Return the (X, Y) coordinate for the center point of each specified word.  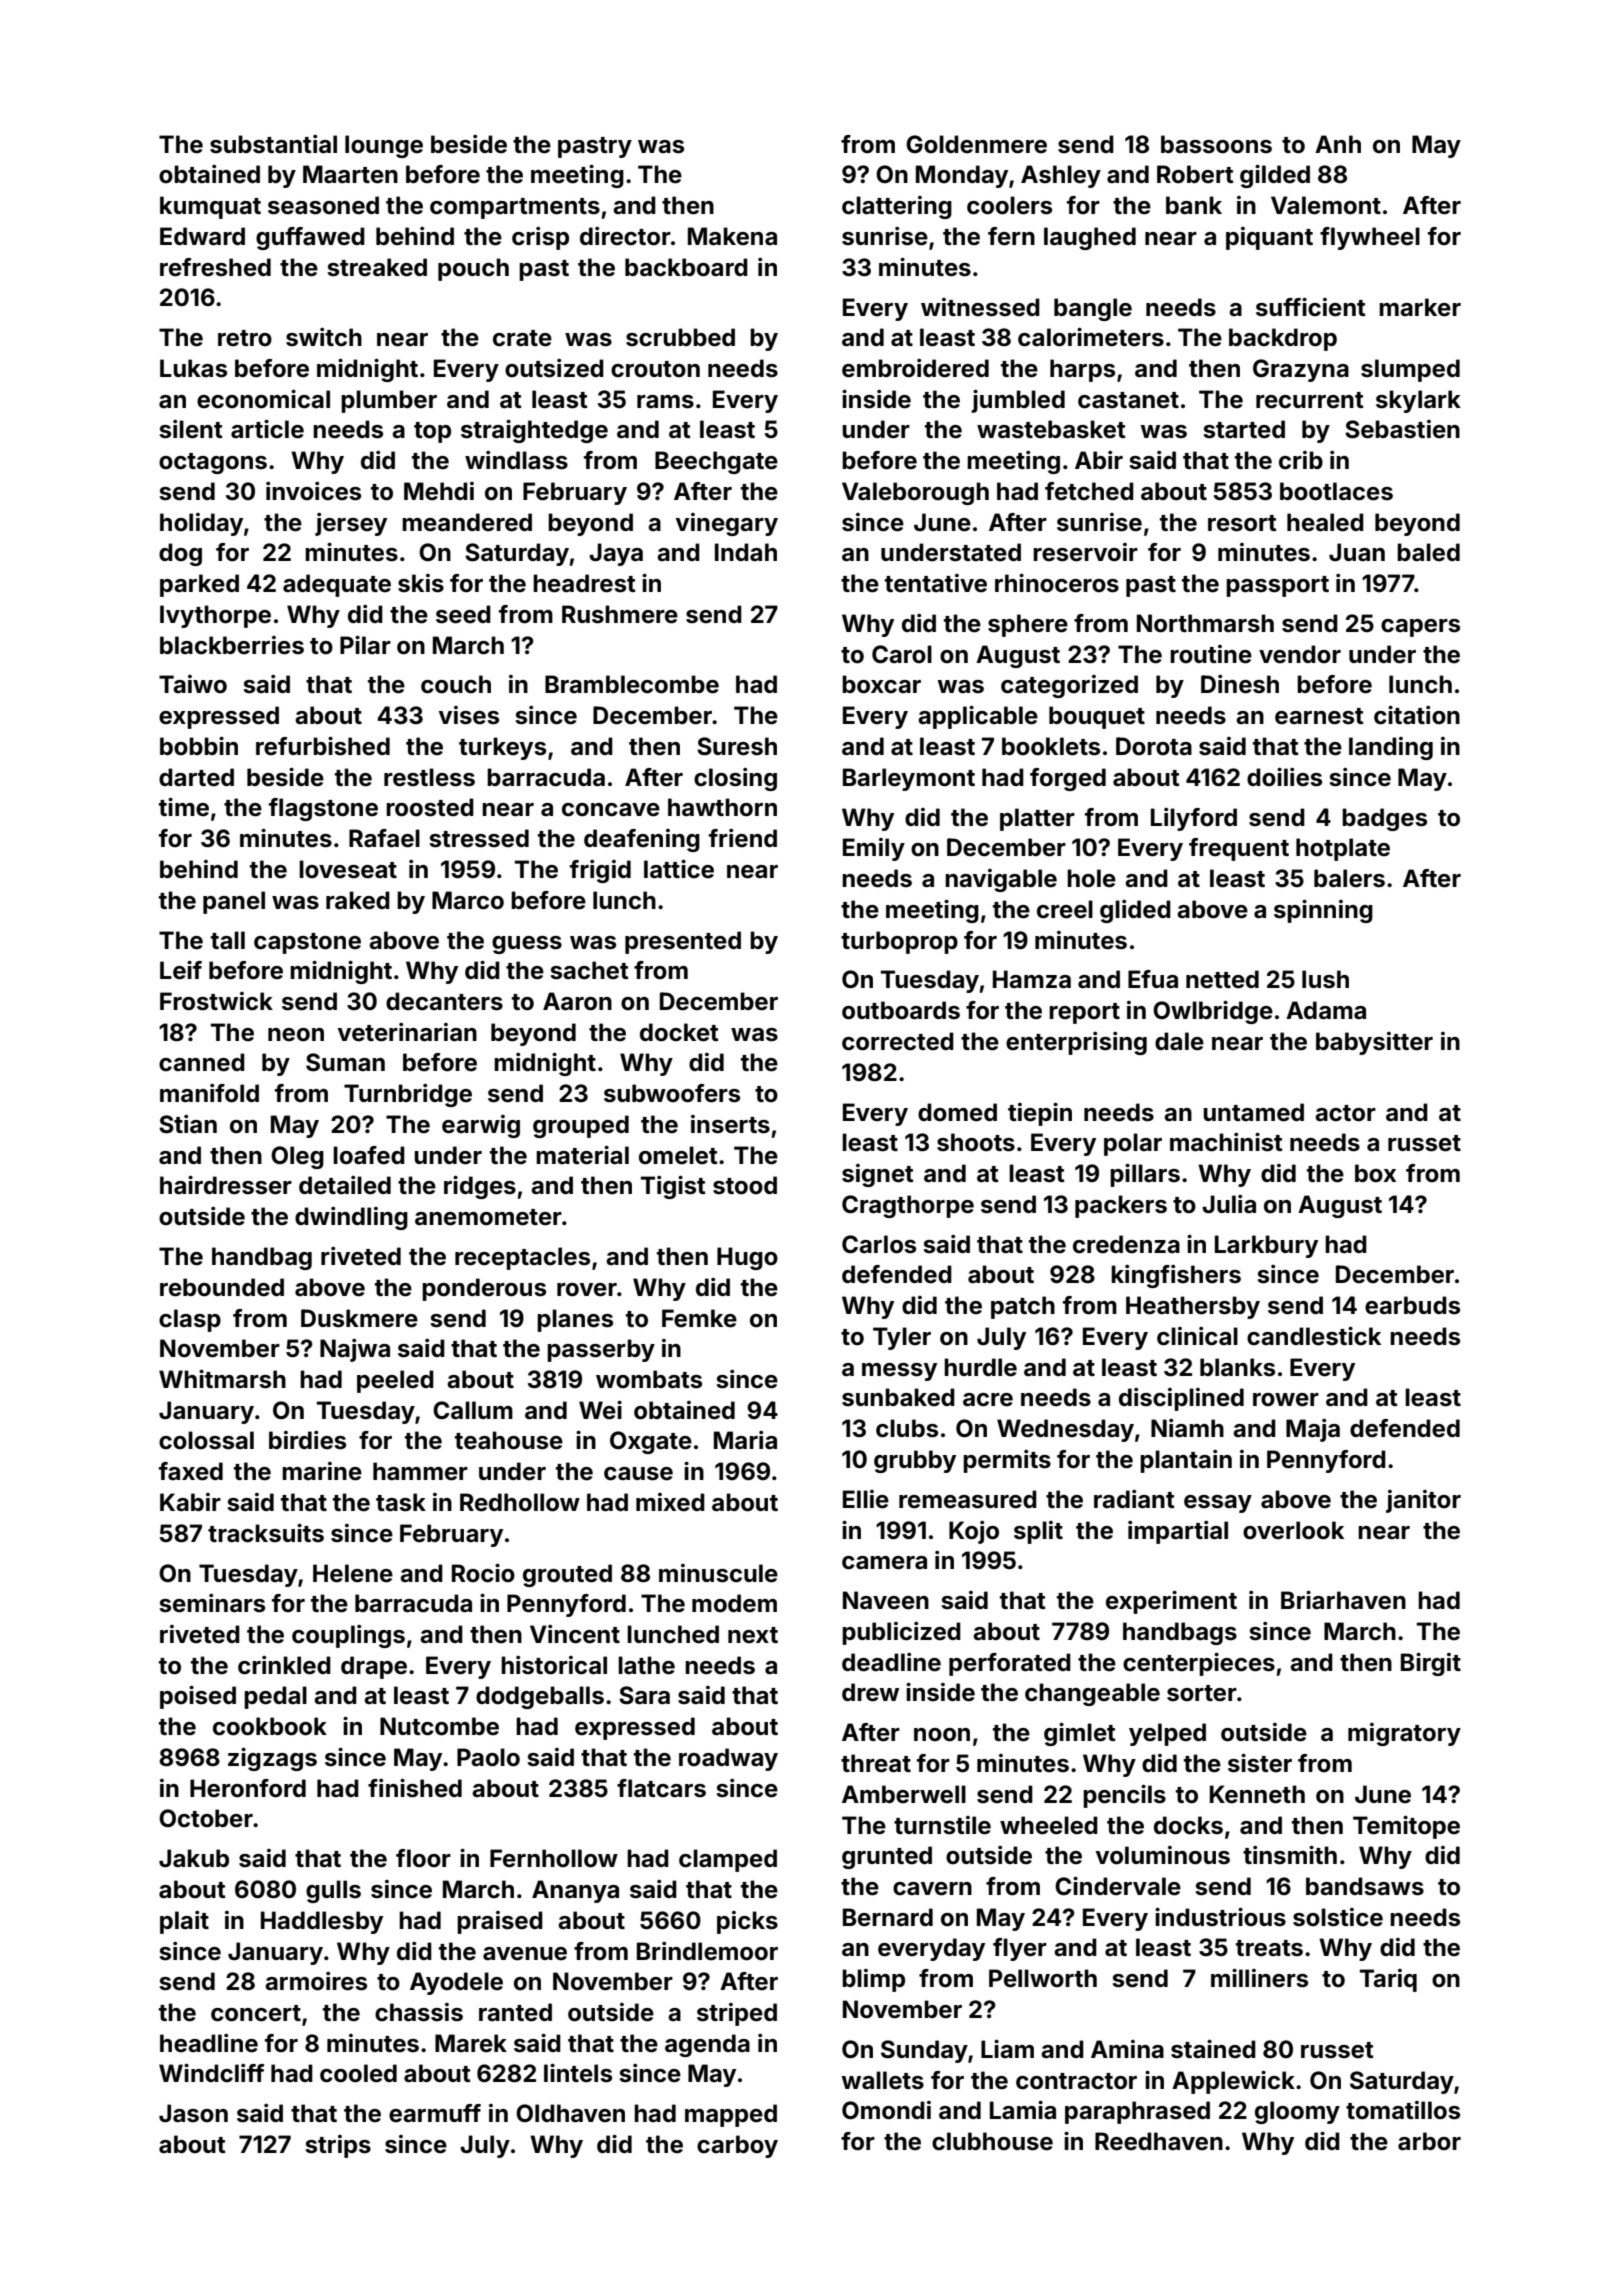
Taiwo (193, 684)
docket (679, 1032)
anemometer (488, 1217)
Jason (193, 2113)
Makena (732, 236)
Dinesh (1240, 684)
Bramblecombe (632, 684)
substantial (273, 144)
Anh (1338, 144)
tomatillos (1403, 2110)
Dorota (1154, 746)
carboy (737, 2146)
